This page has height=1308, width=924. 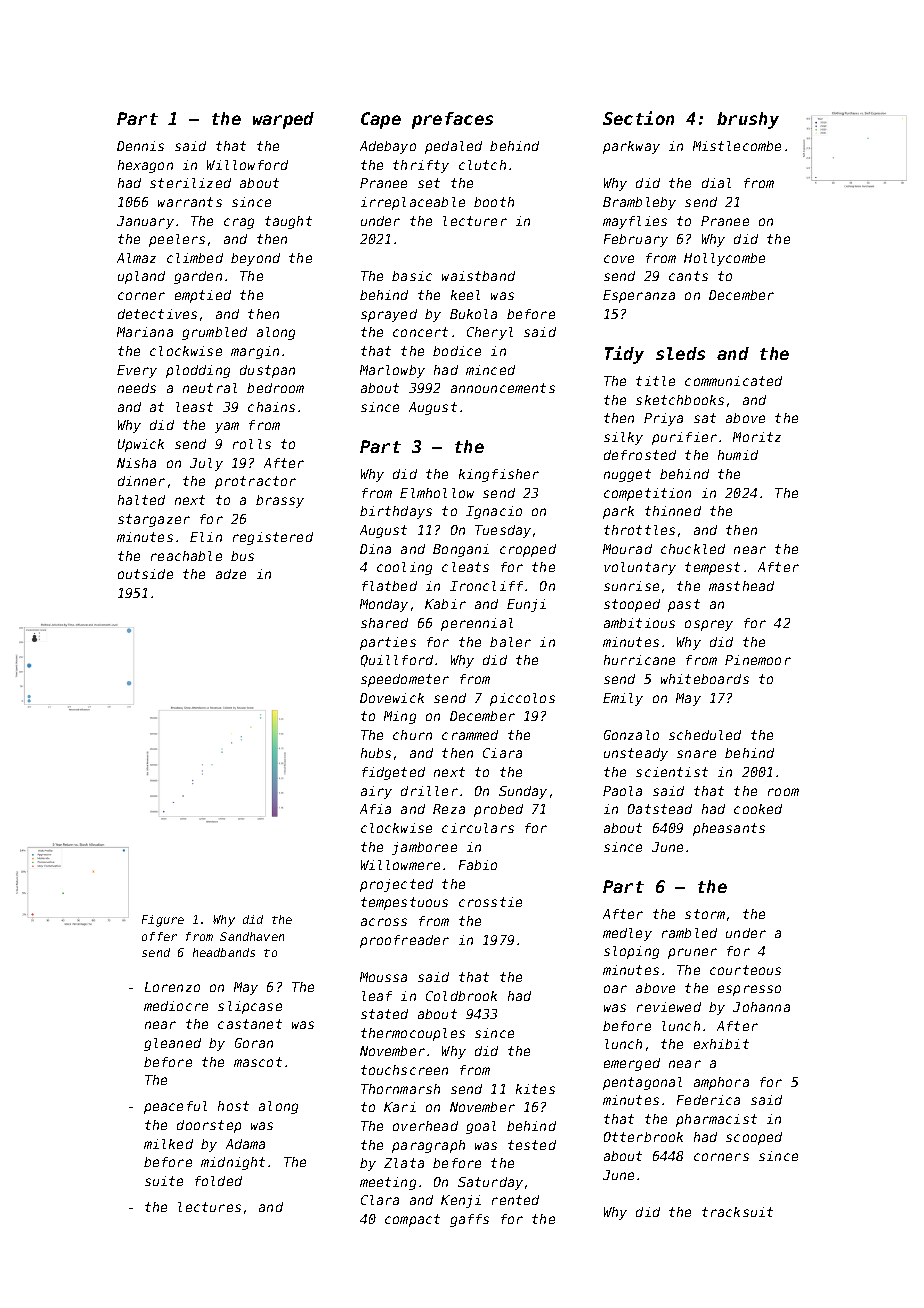 I want to click on thrifty, so click(x=421, y=166).
